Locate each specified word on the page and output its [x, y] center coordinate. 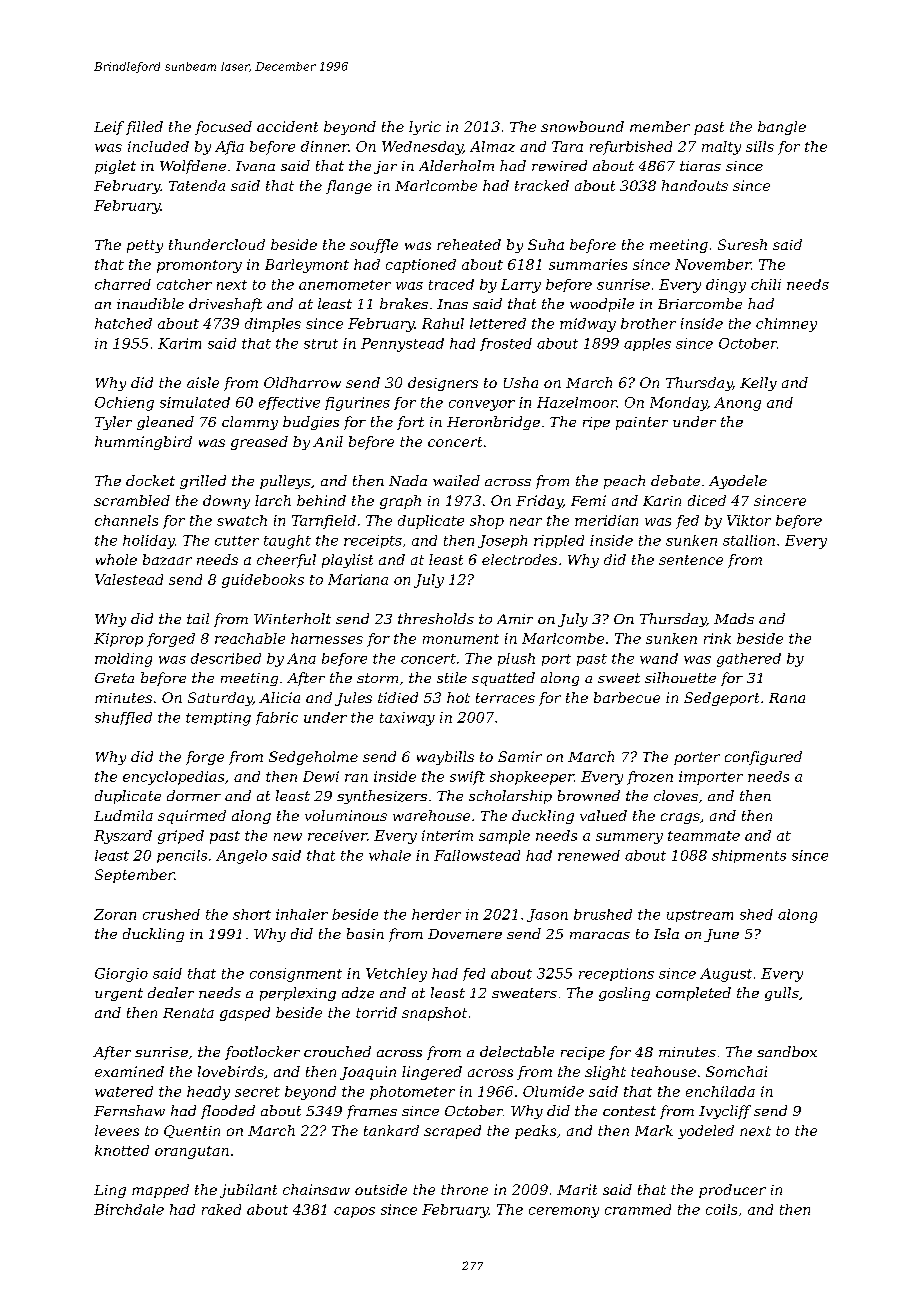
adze [358, 993]
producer [732, 1191]
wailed [456, 480]
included [158, 146]
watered [124, 1091]
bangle [782, 128]
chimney [786, 325]
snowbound [582, 126]
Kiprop [118, 640]
